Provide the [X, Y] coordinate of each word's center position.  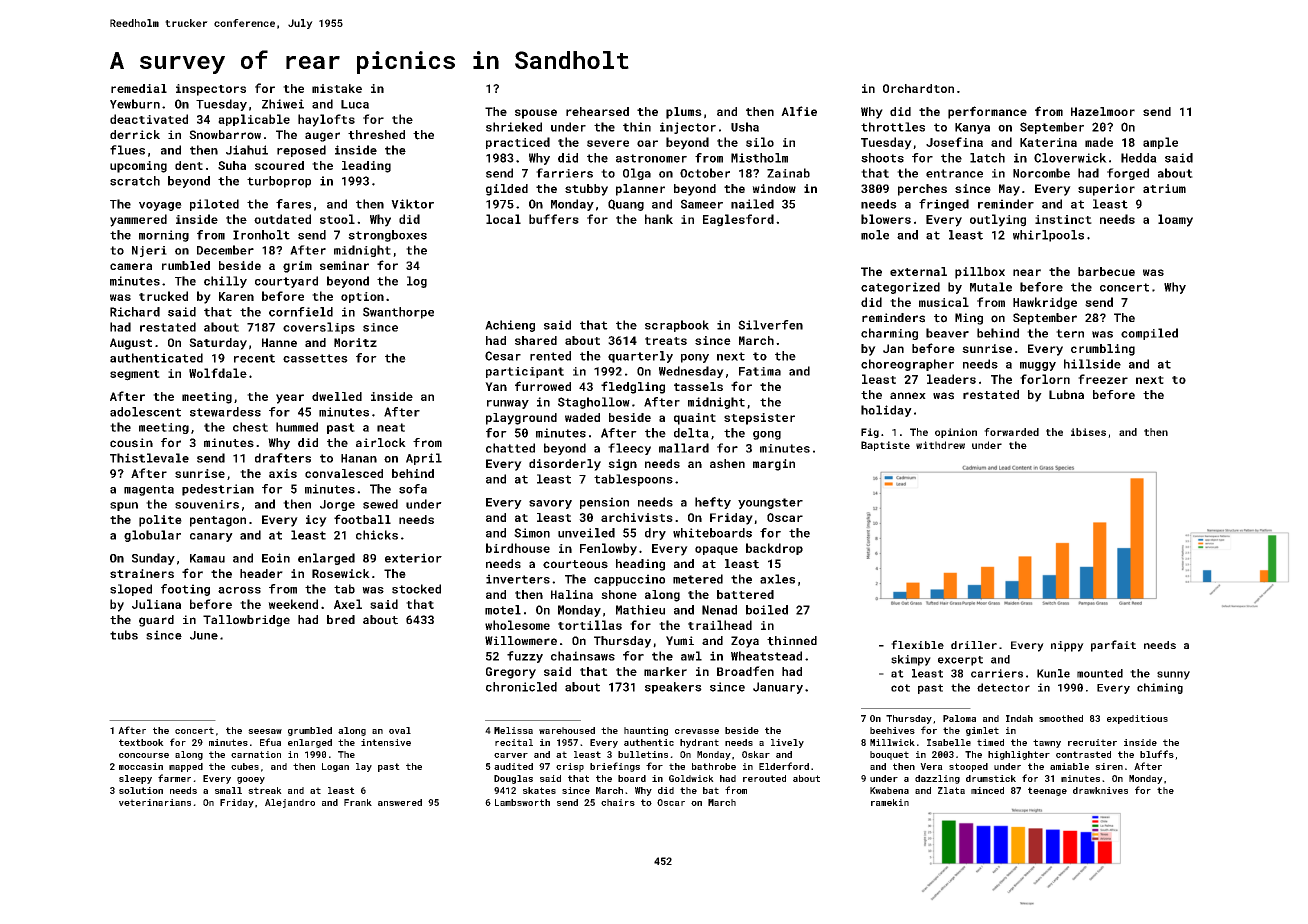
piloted [214, 205]
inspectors [211, 90]
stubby [586, 190]
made [1099, 142]
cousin [131, 443]
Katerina [1048, 142]
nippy [1067, 646]
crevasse [697, 731]
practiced [518, 143]
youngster [770, 503]
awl [691, 656]
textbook [141, 742]
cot [900, 688]
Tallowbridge [246, 621]
